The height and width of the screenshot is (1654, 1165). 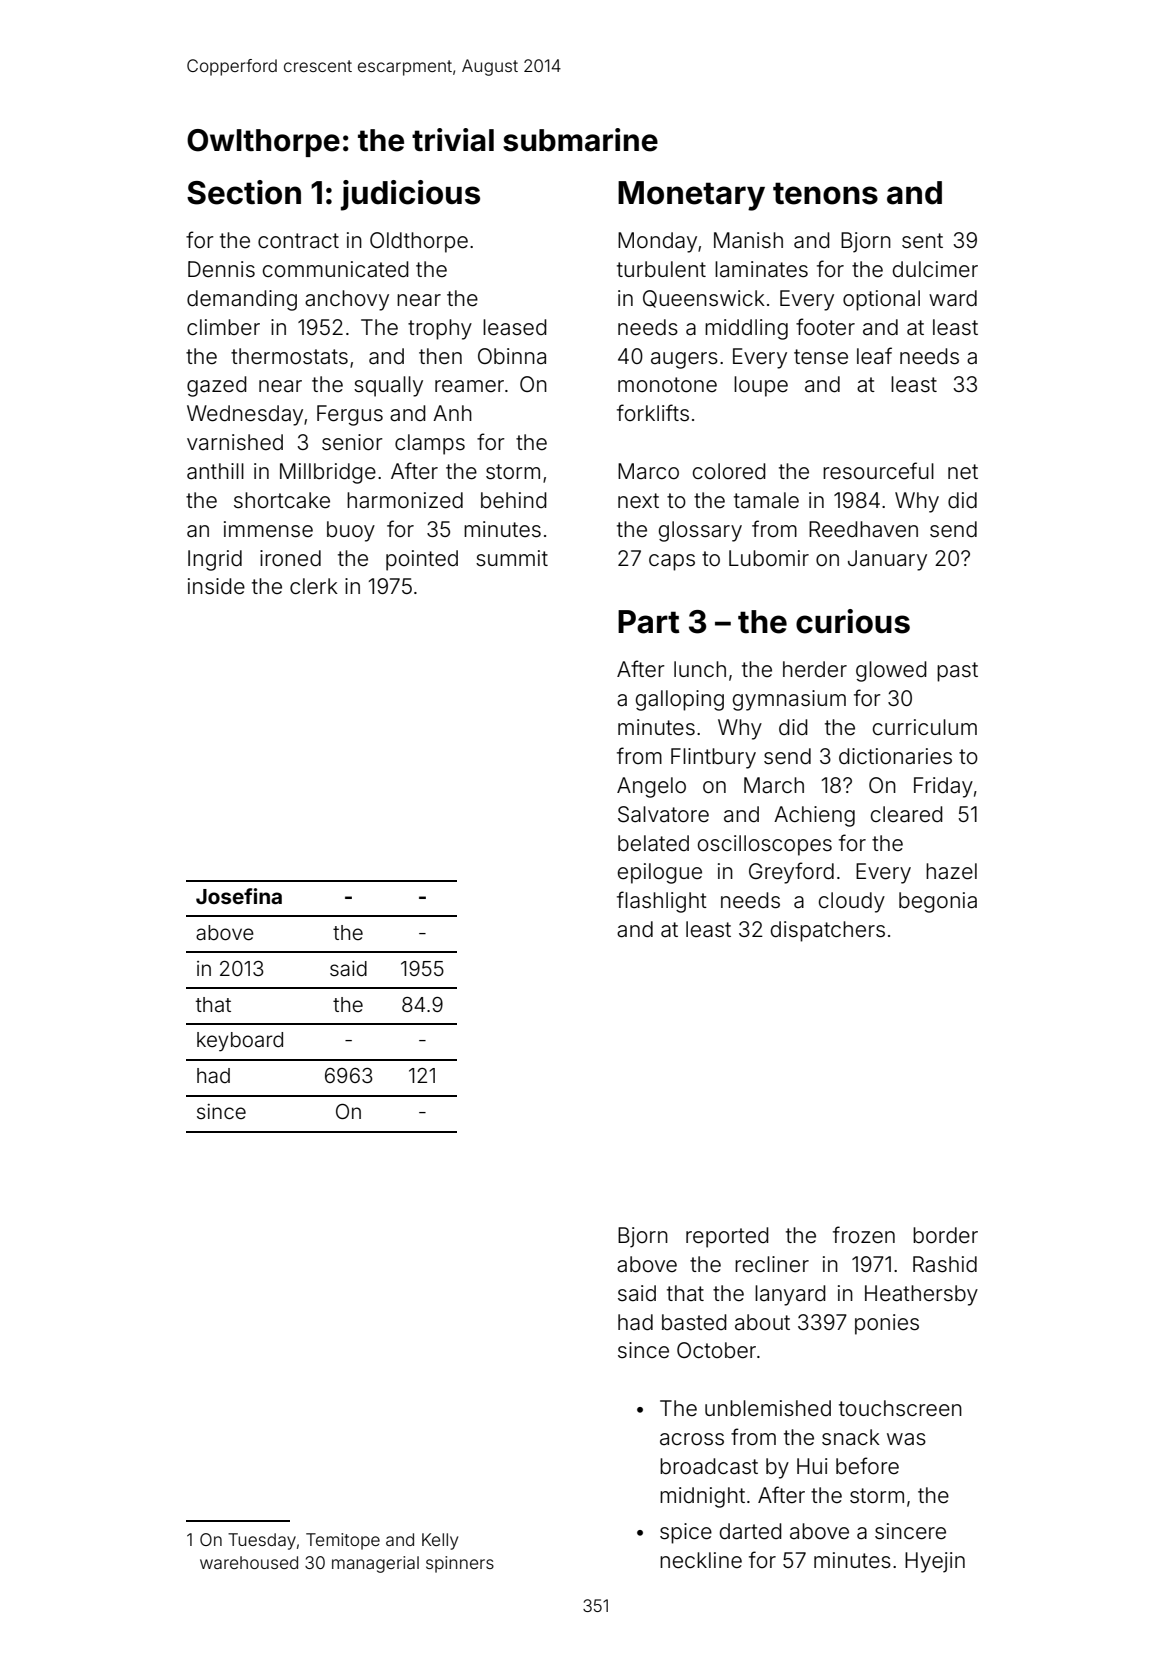 I want to click on epilogue, so click(x=660, y=873).
